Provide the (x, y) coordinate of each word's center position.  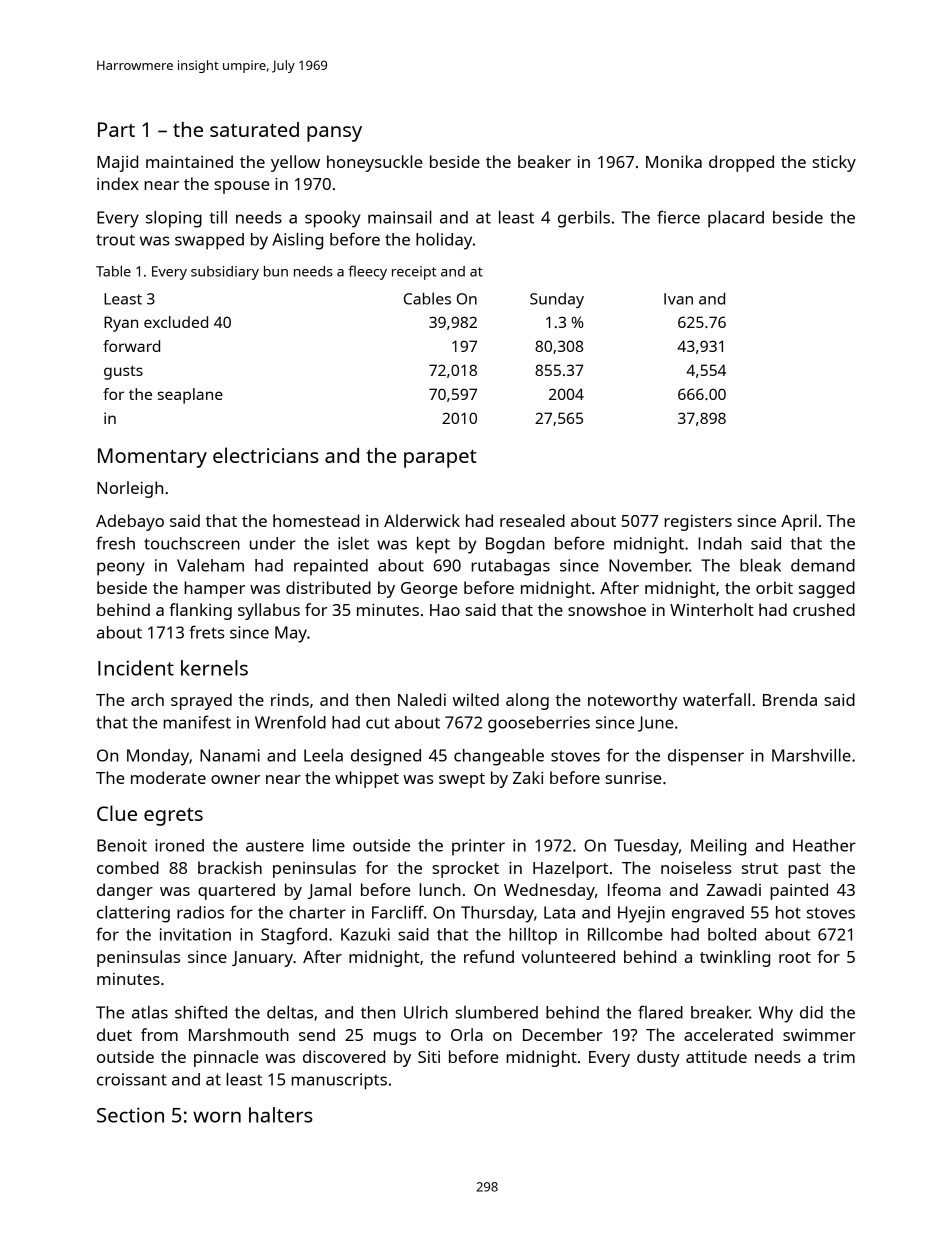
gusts (123, 373)
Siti (429, 1057)
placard (736, 219)
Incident (136, 668)
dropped (741, 163)
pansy (334, 134)
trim (839, 1057)
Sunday (557, 300)
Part (116, 129)
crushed (824, 609)
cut (378, 723)
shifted (201, 1012)
